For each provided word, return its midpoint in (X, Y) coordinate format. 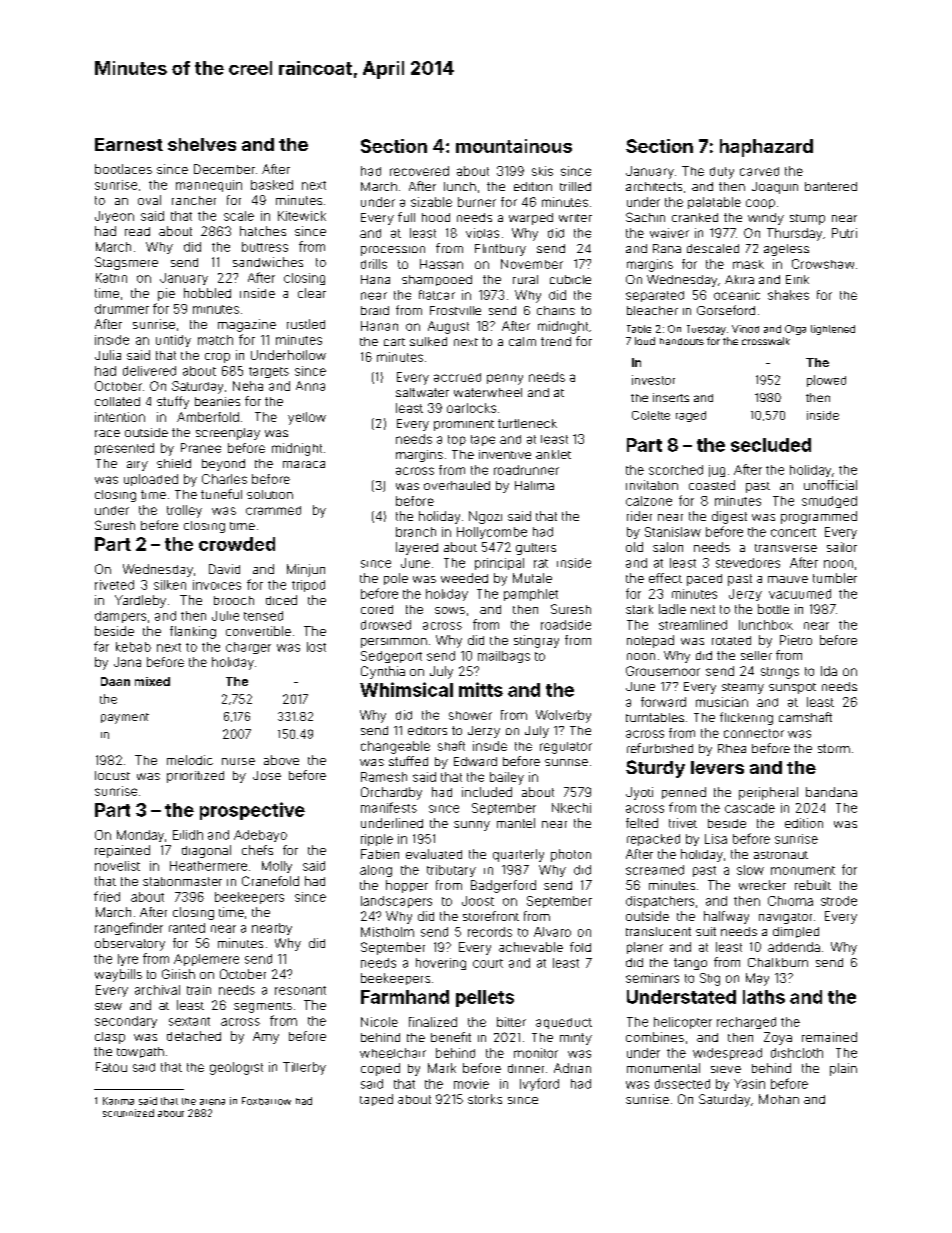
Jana (127, 662)
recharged (746, 1023)
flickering (746, 718)
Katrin (111, 278)
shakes (788, 295)
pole (396, 579)
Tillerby (304, 1068)
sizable (431, 202)
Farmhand (405, 997)
